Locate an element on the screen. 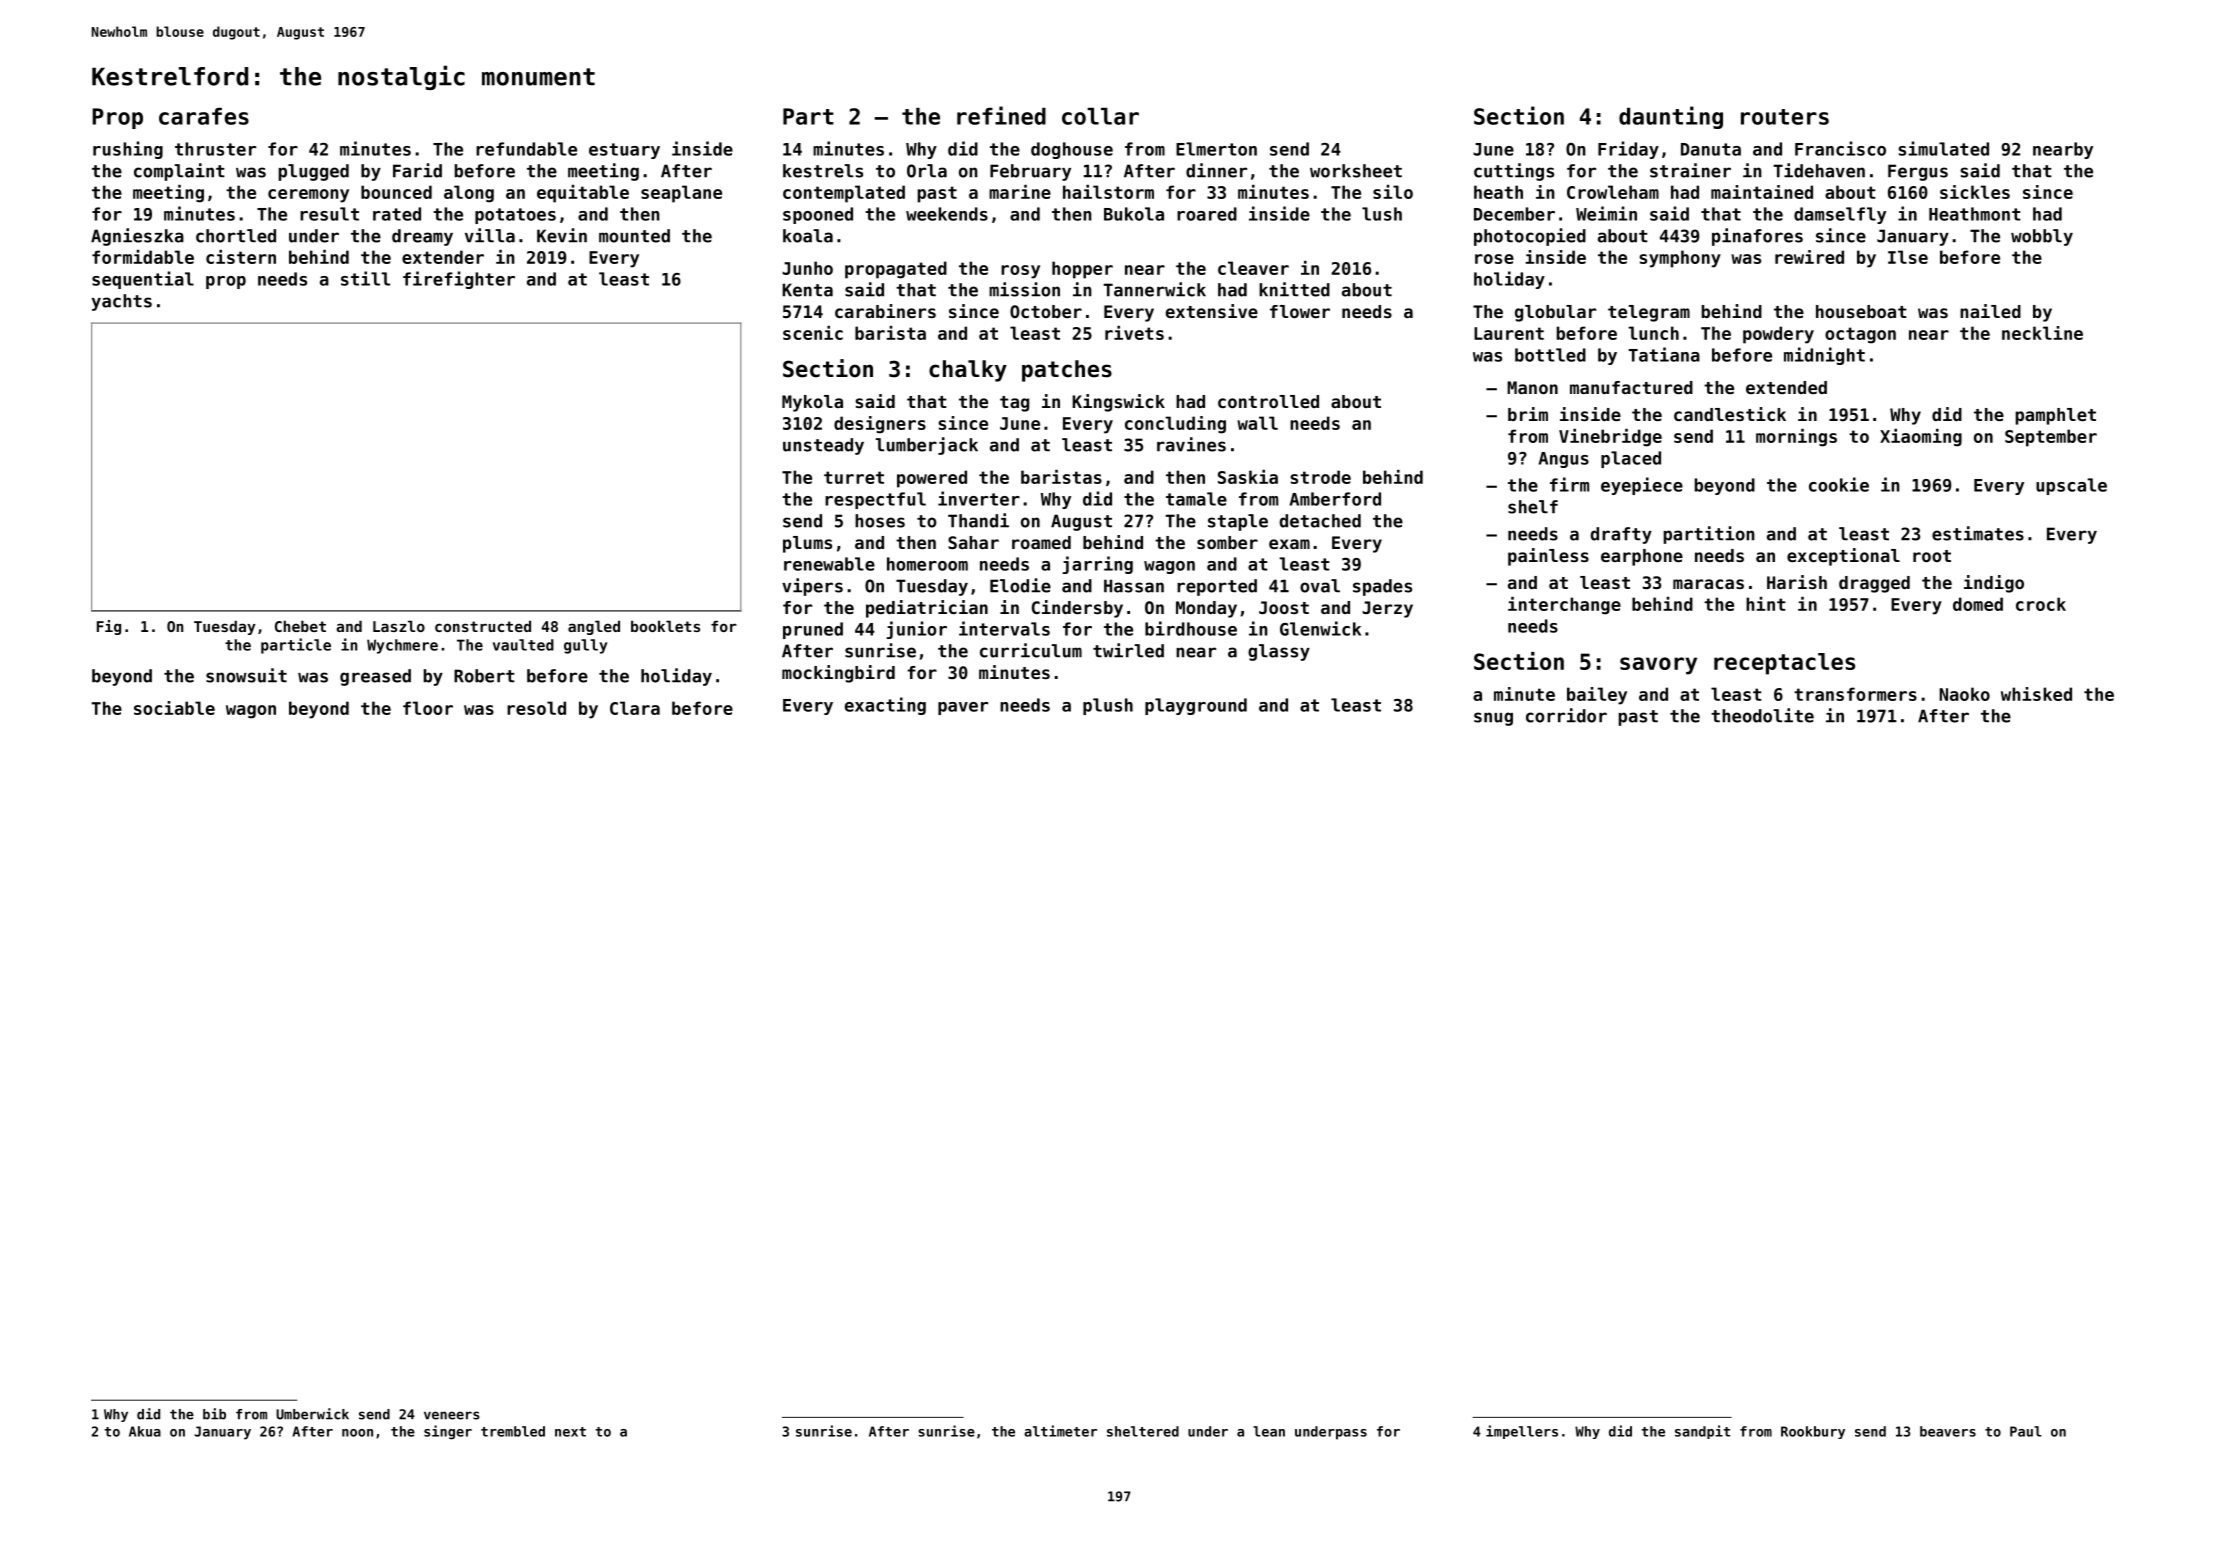  collar is located at coordinates (1100, 116).
